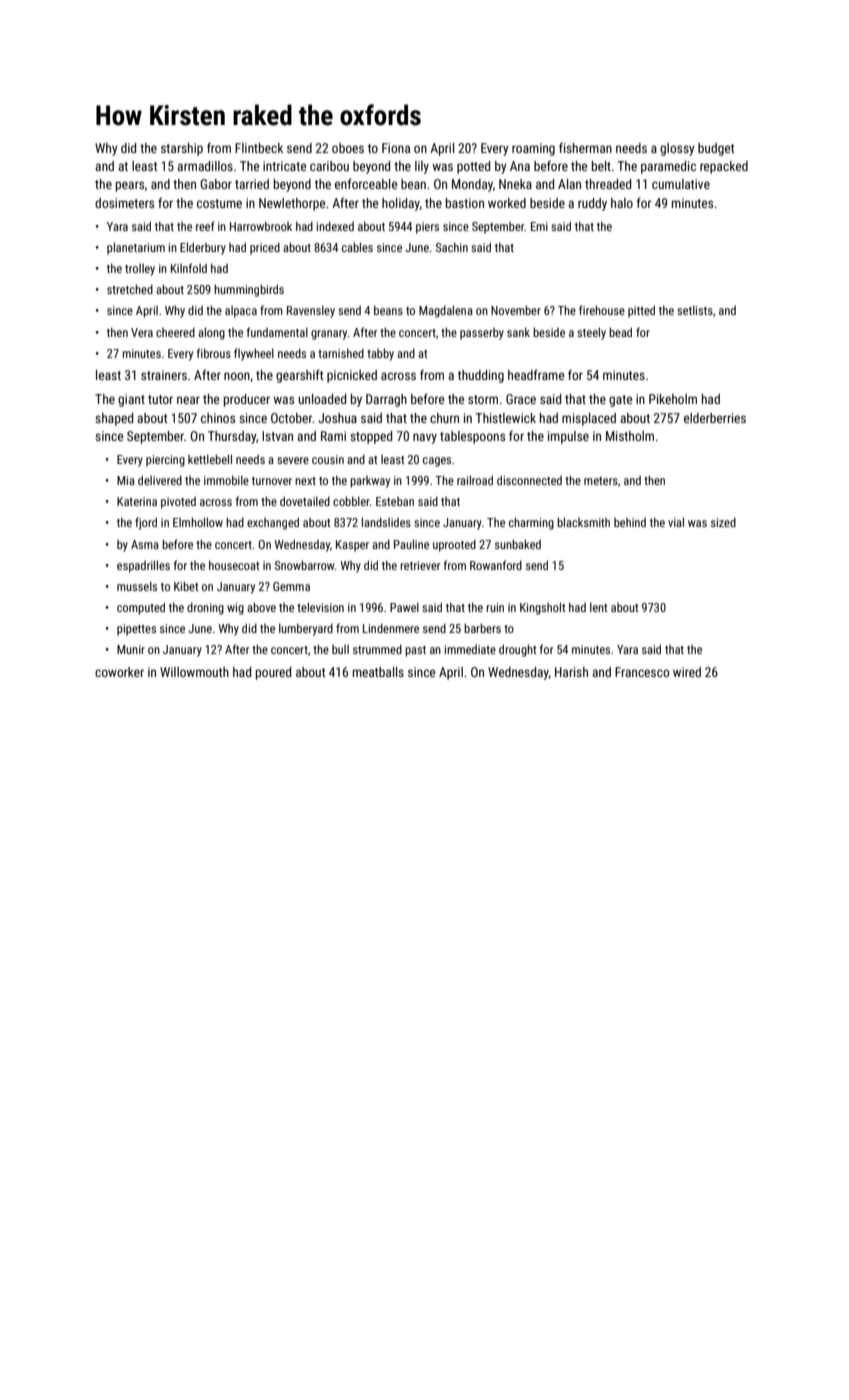  Describe the element at coordinates (145, 544) in the document. I see `Asma` at that location.
